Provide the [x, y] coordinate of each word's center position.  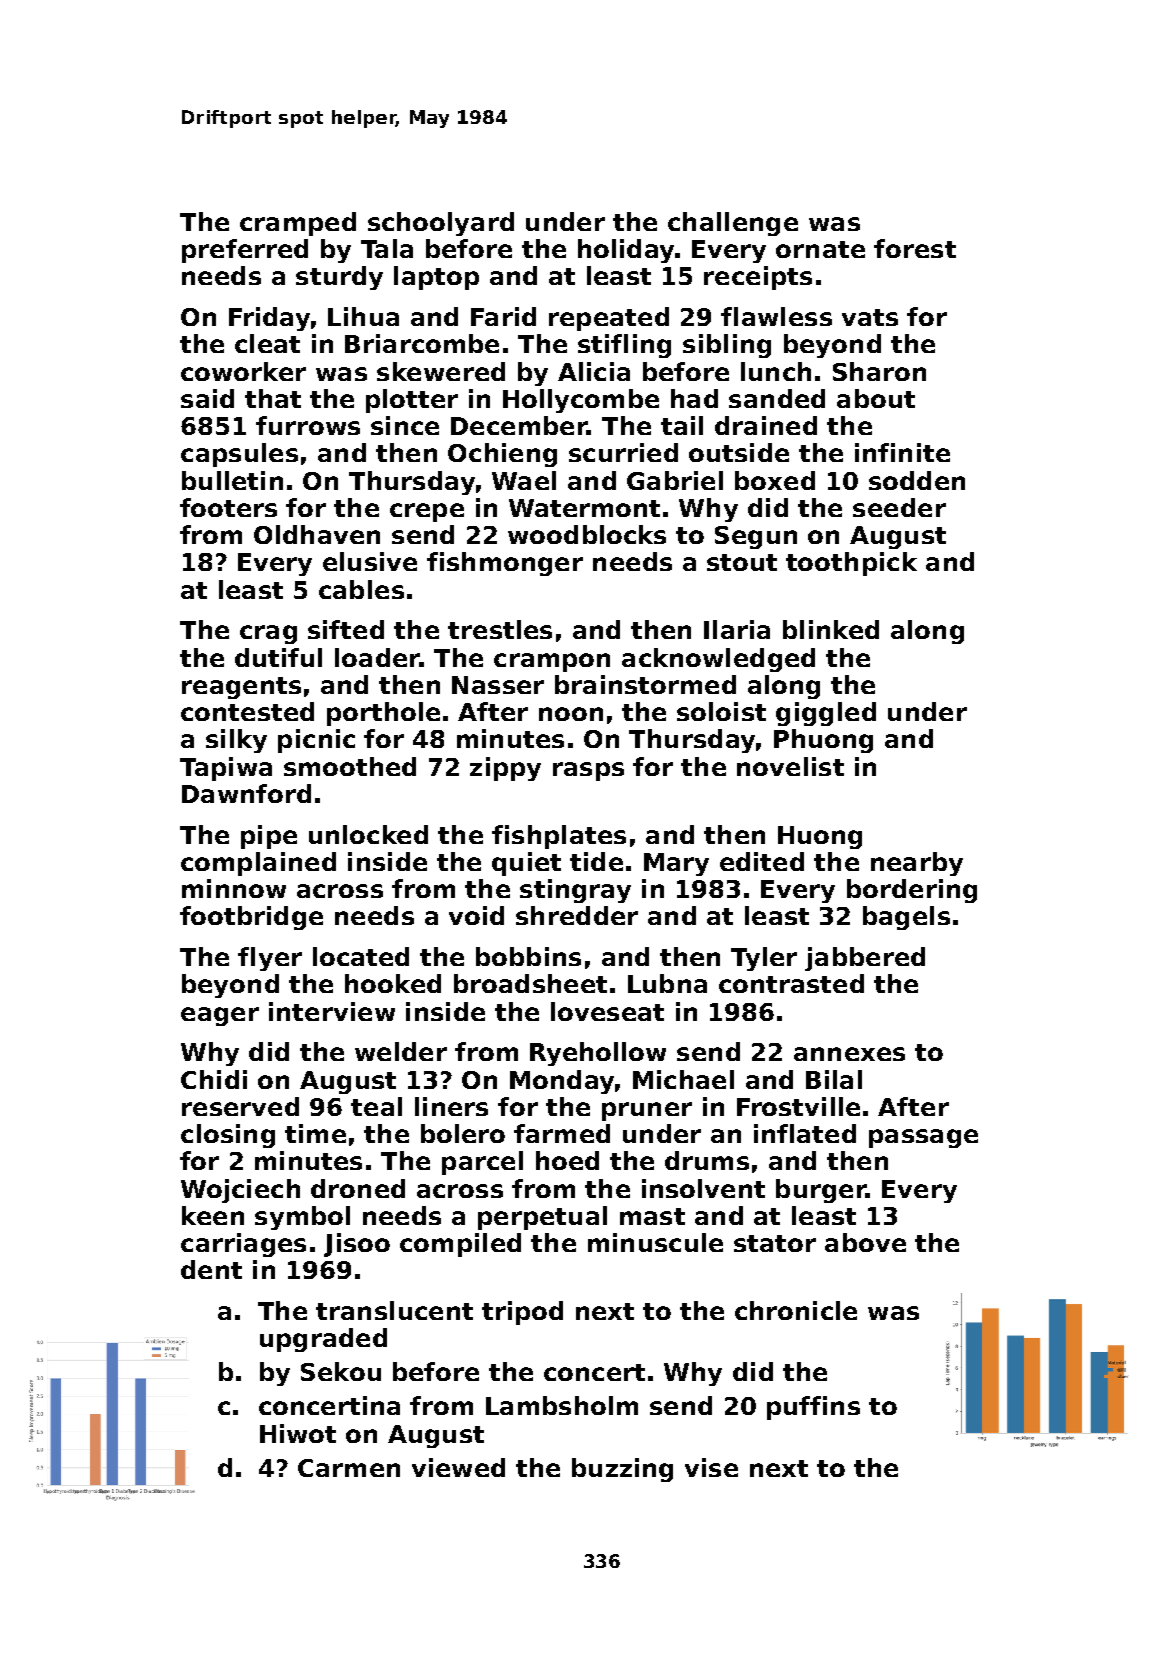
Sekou [341, 1371]
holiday [626, 251]
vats [870, 317]
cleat [267, 343]
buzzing [622, 1470]
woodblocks [587, 534]
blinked [831, 629]
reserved [240, 1106]
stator [775, 1243]
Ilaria [737, 629]
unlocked [368, 834]
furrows [308, 425]
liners [451, 1106]
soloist [721, 711]
